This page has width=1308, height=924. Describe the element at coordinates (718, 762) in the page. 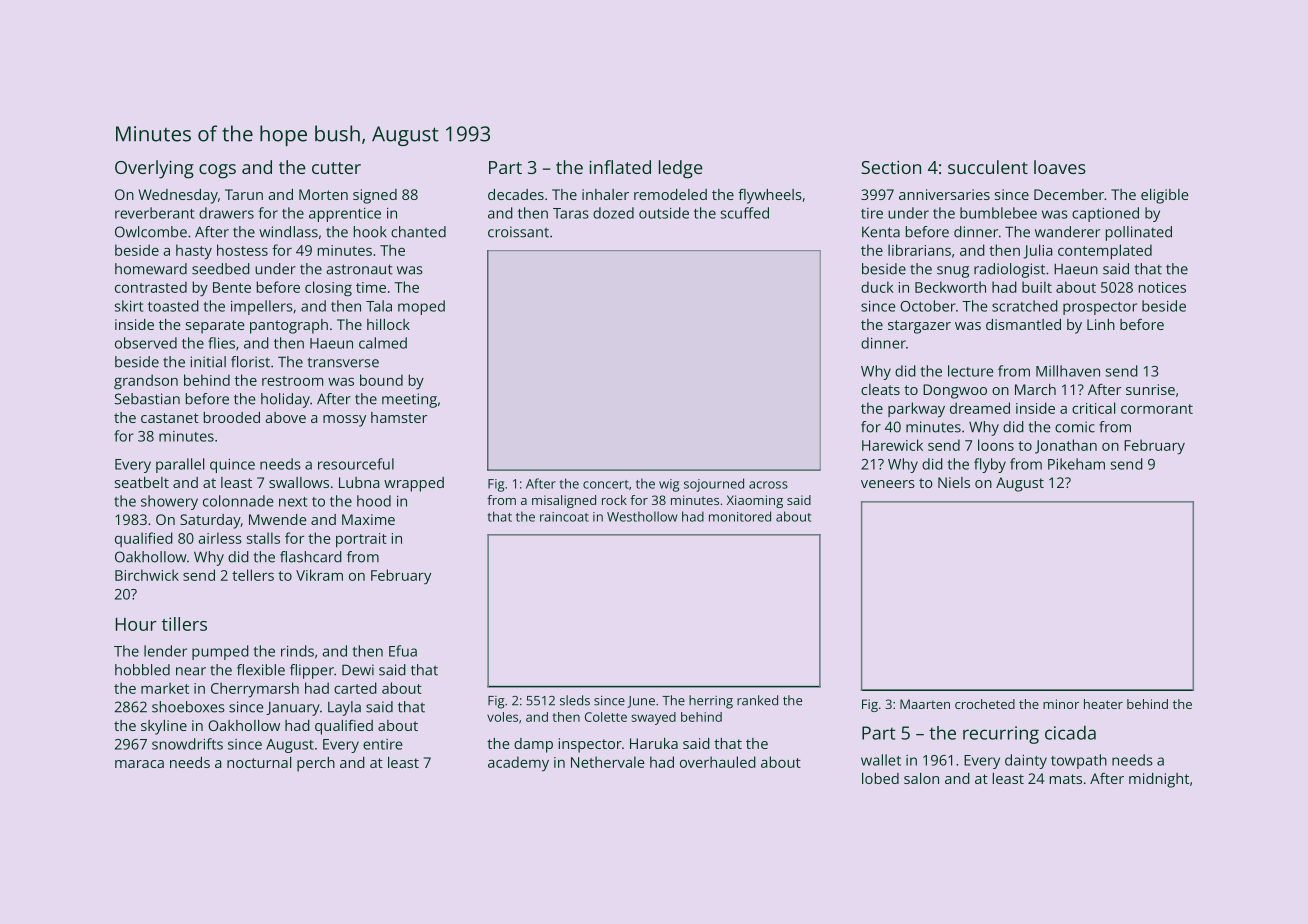

I see `overhauled` at that location.
